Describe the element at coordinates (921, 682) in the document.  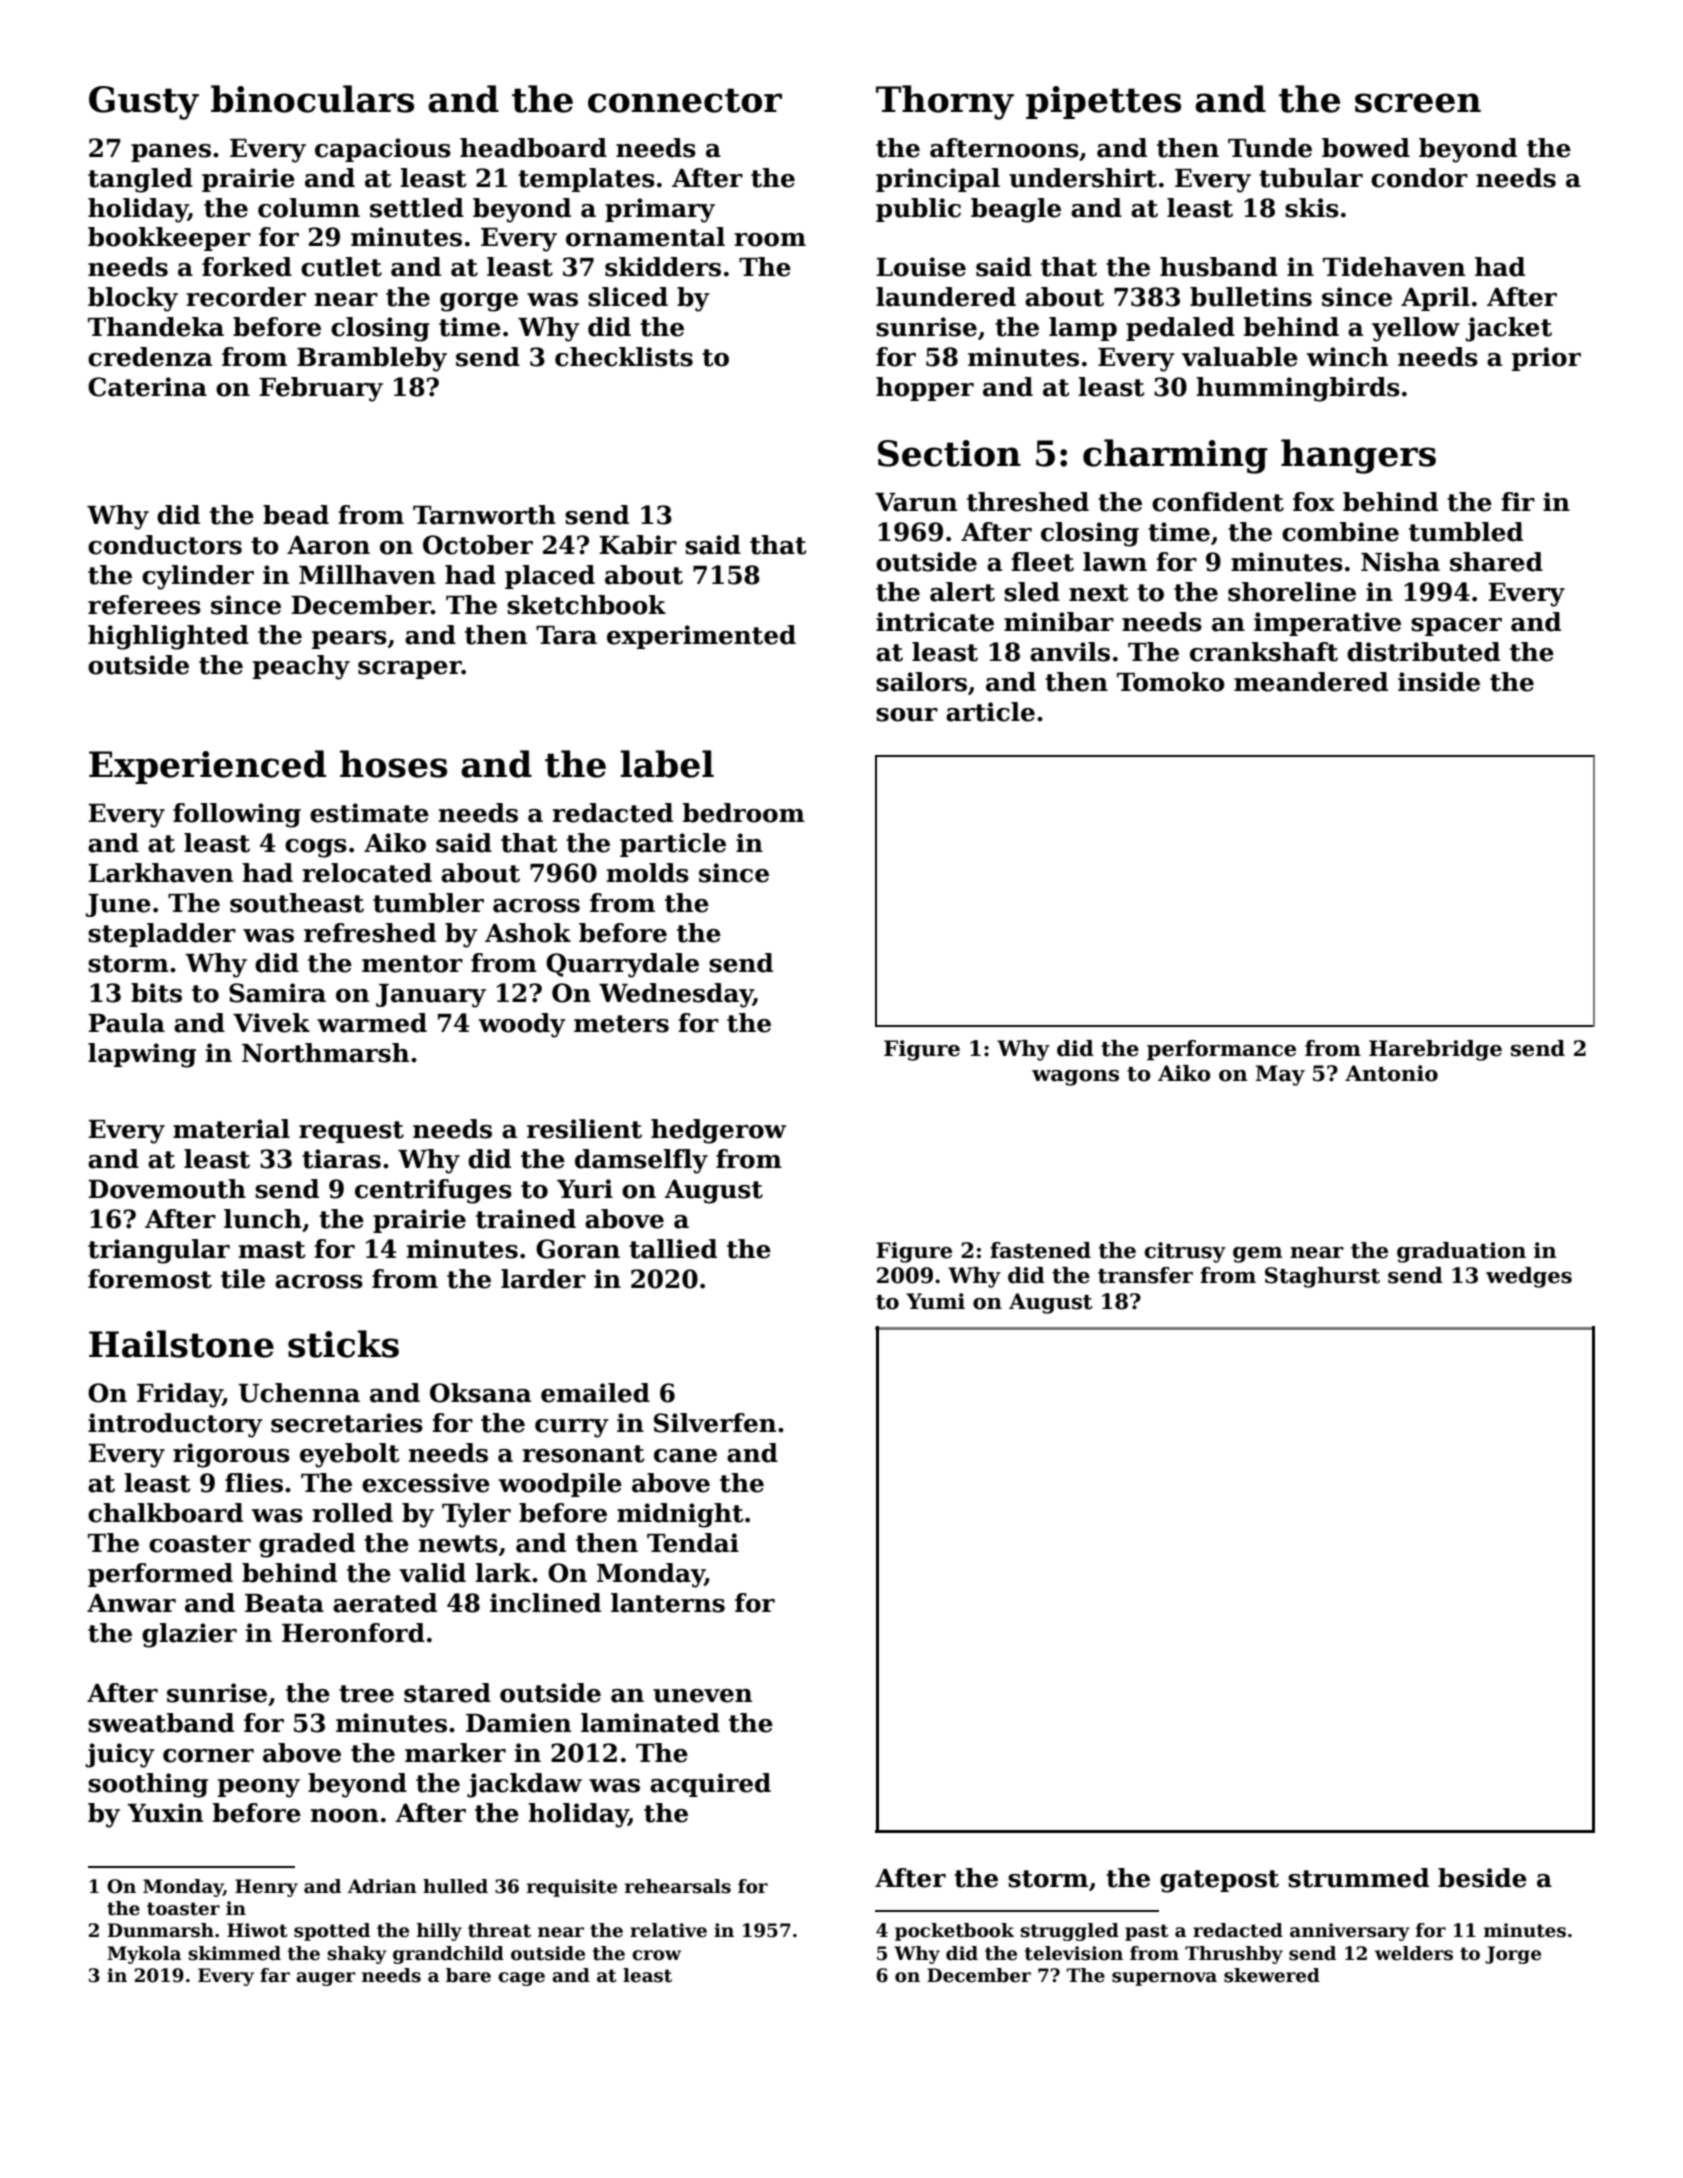
I see `sailors` at that location.
